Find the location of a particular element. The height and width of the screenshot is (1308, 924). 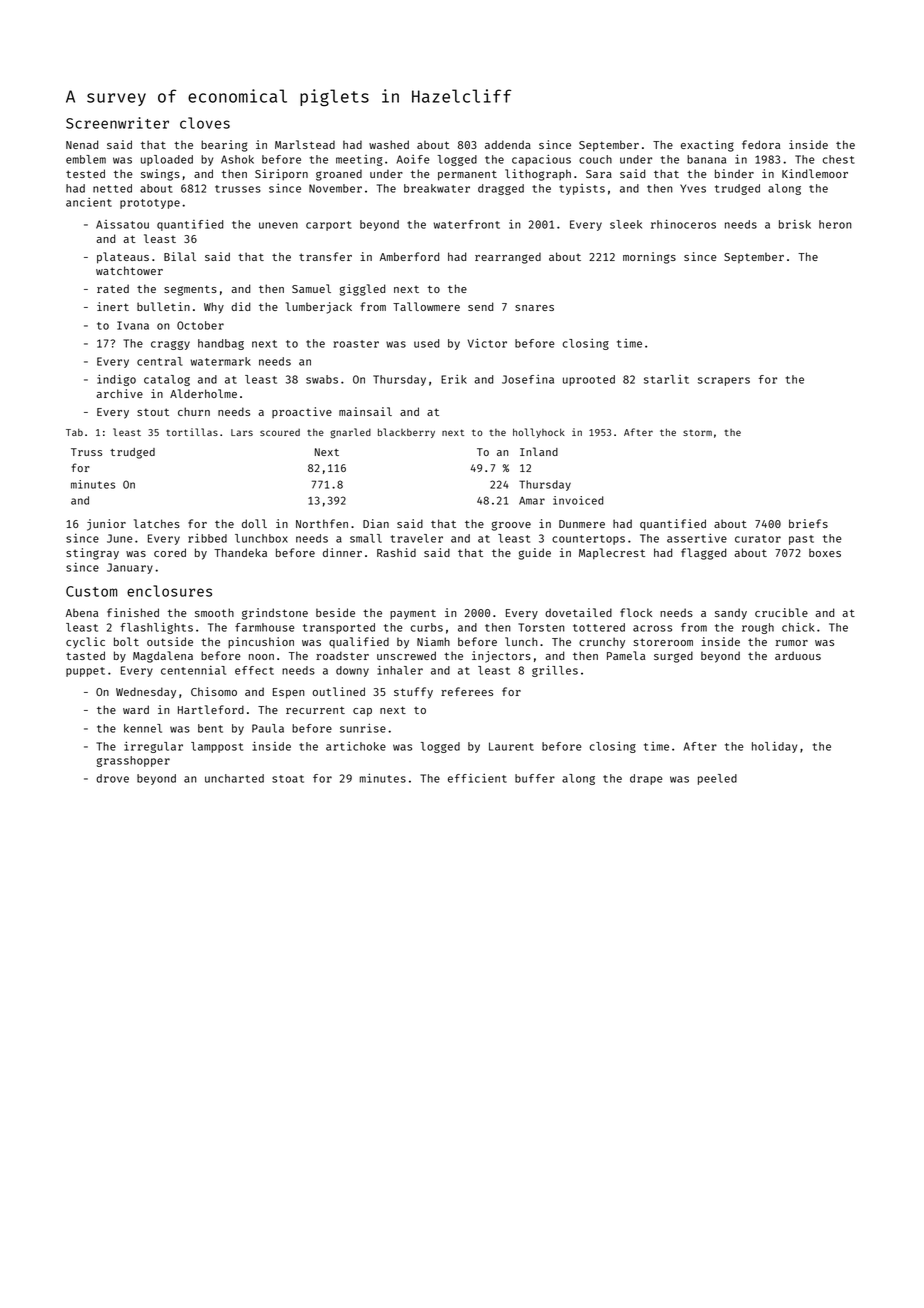

briefs is located at coordinates (808, 523).
